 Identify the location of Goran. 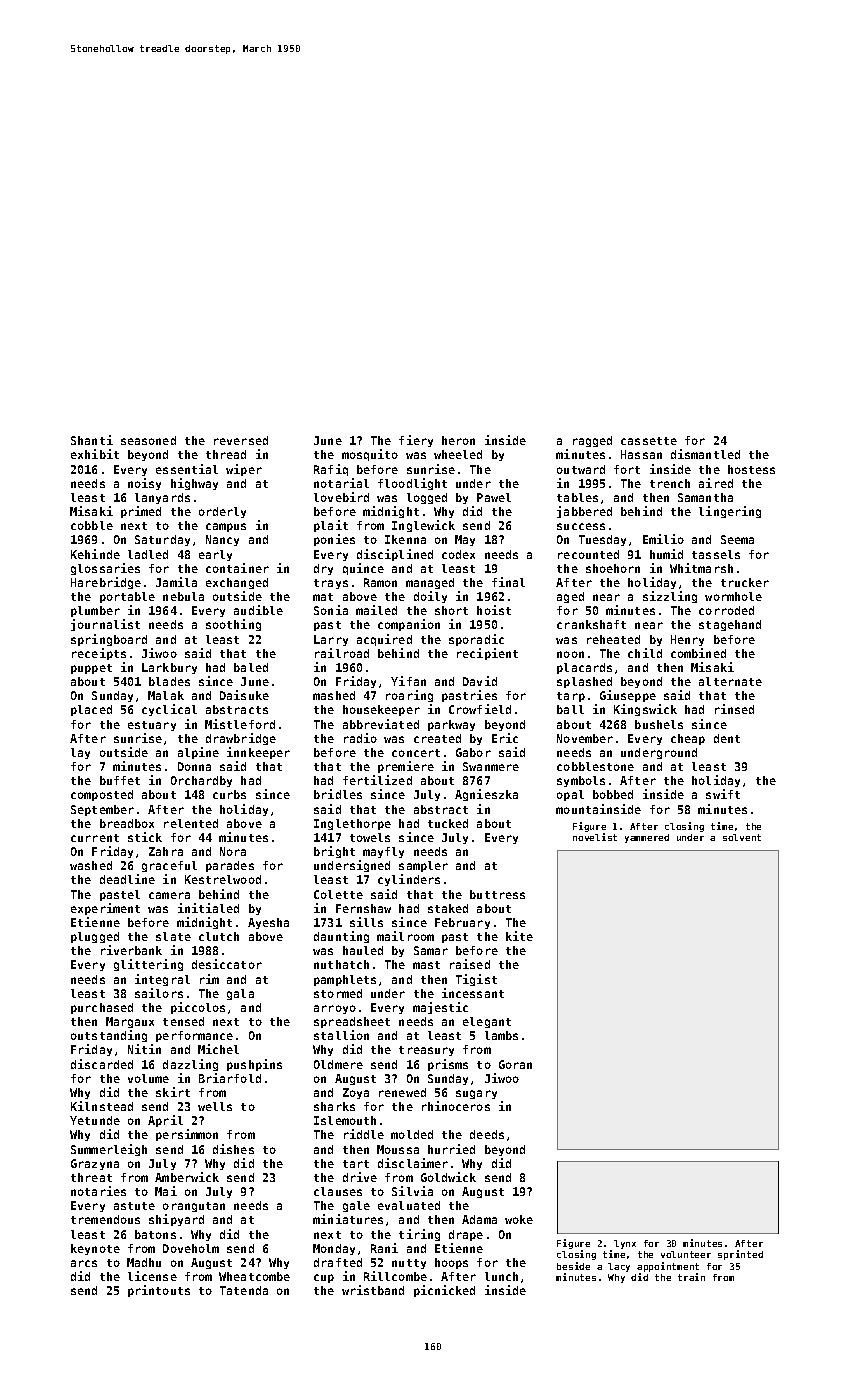
(515, 1064).
